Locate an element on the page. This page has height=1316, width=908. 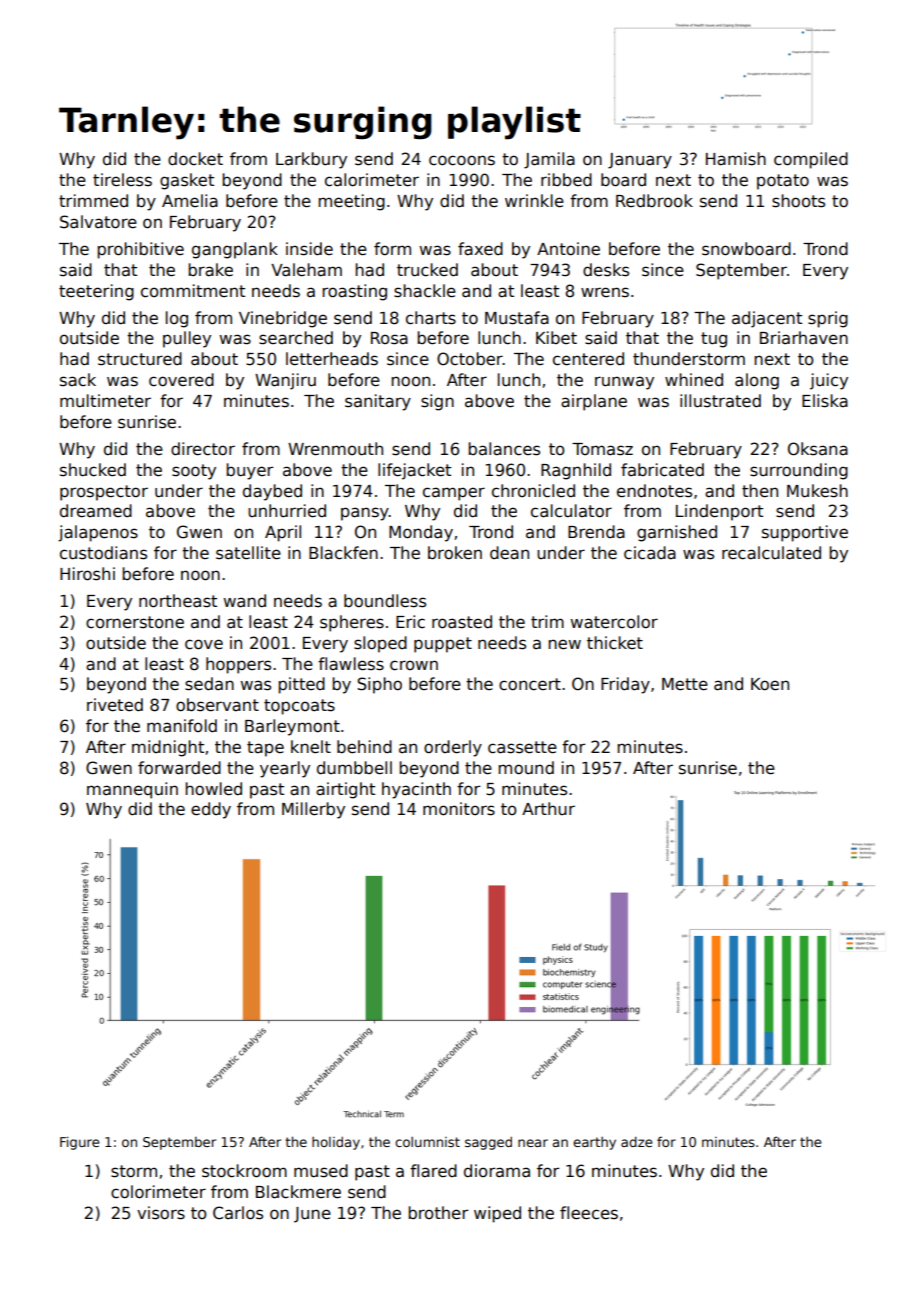
faxed is located at coordinates (480, 249).
